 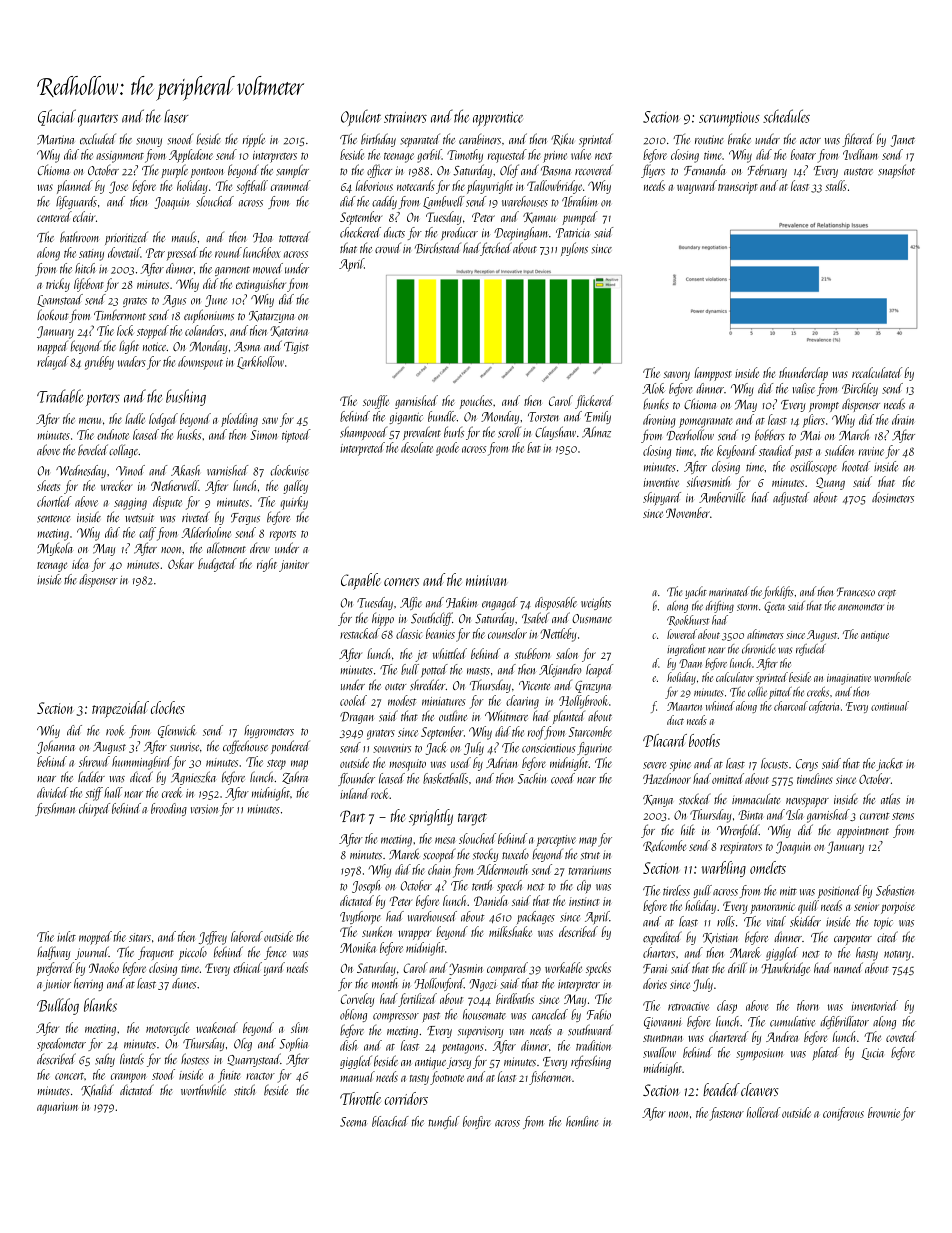 I want to click on piccolo, so click(x=193, y=953).
